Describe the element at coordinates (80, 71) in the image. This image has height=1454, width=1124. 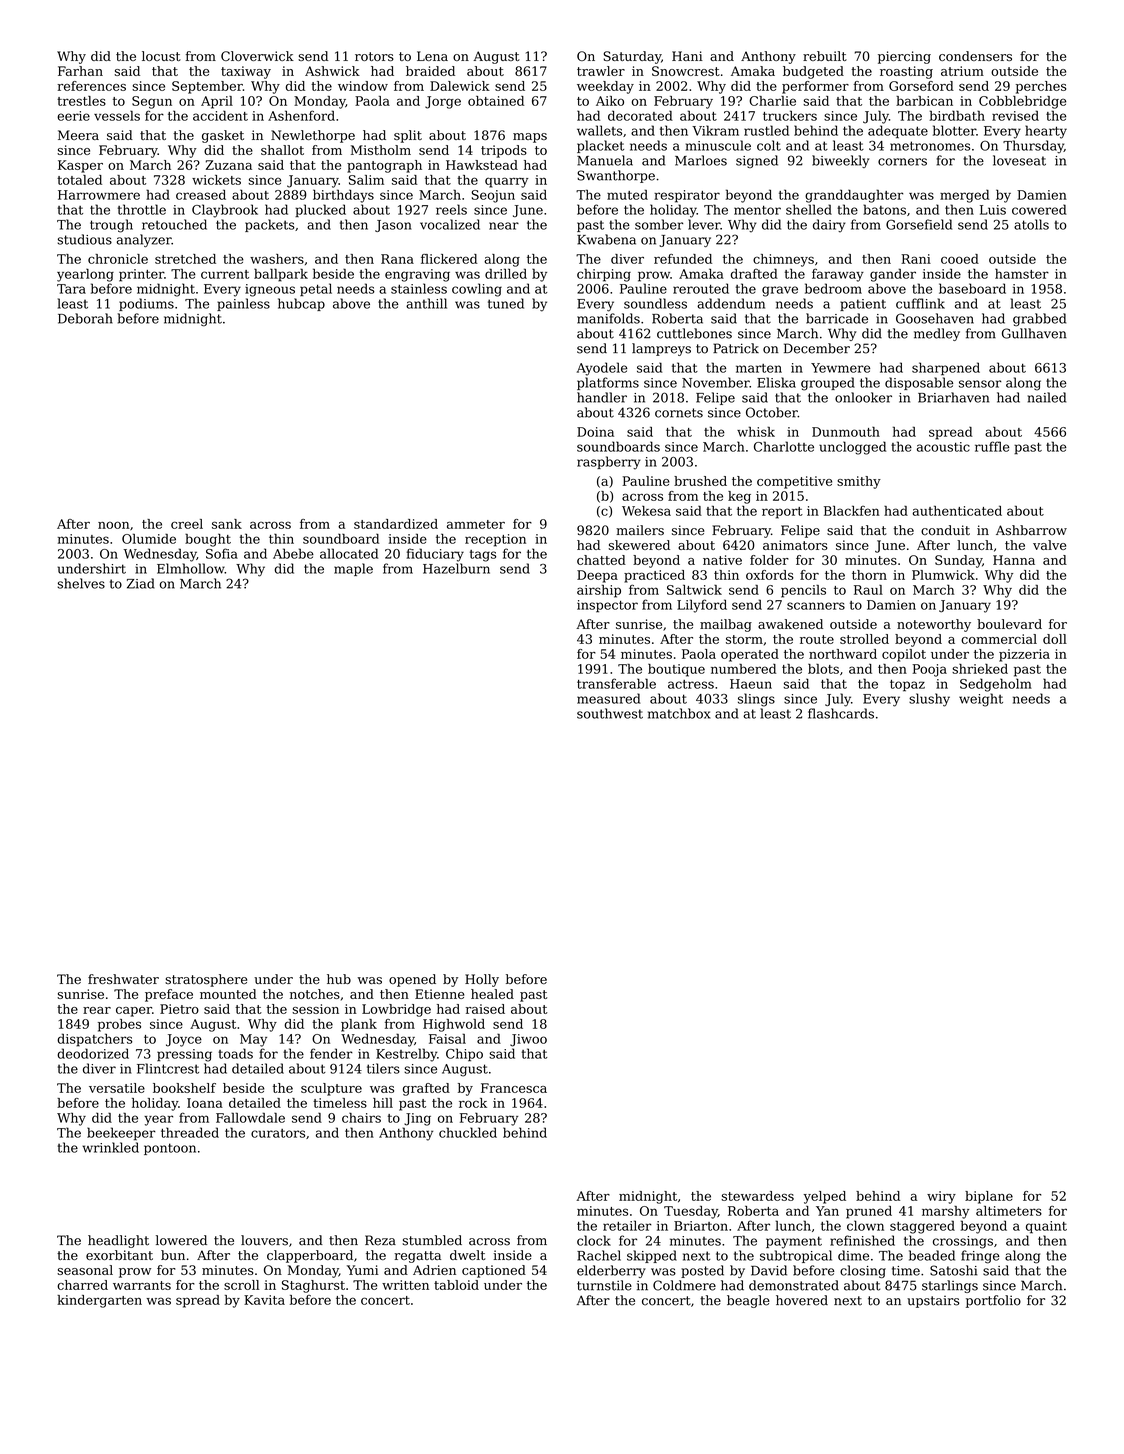
I see `Farhan` at that location.
